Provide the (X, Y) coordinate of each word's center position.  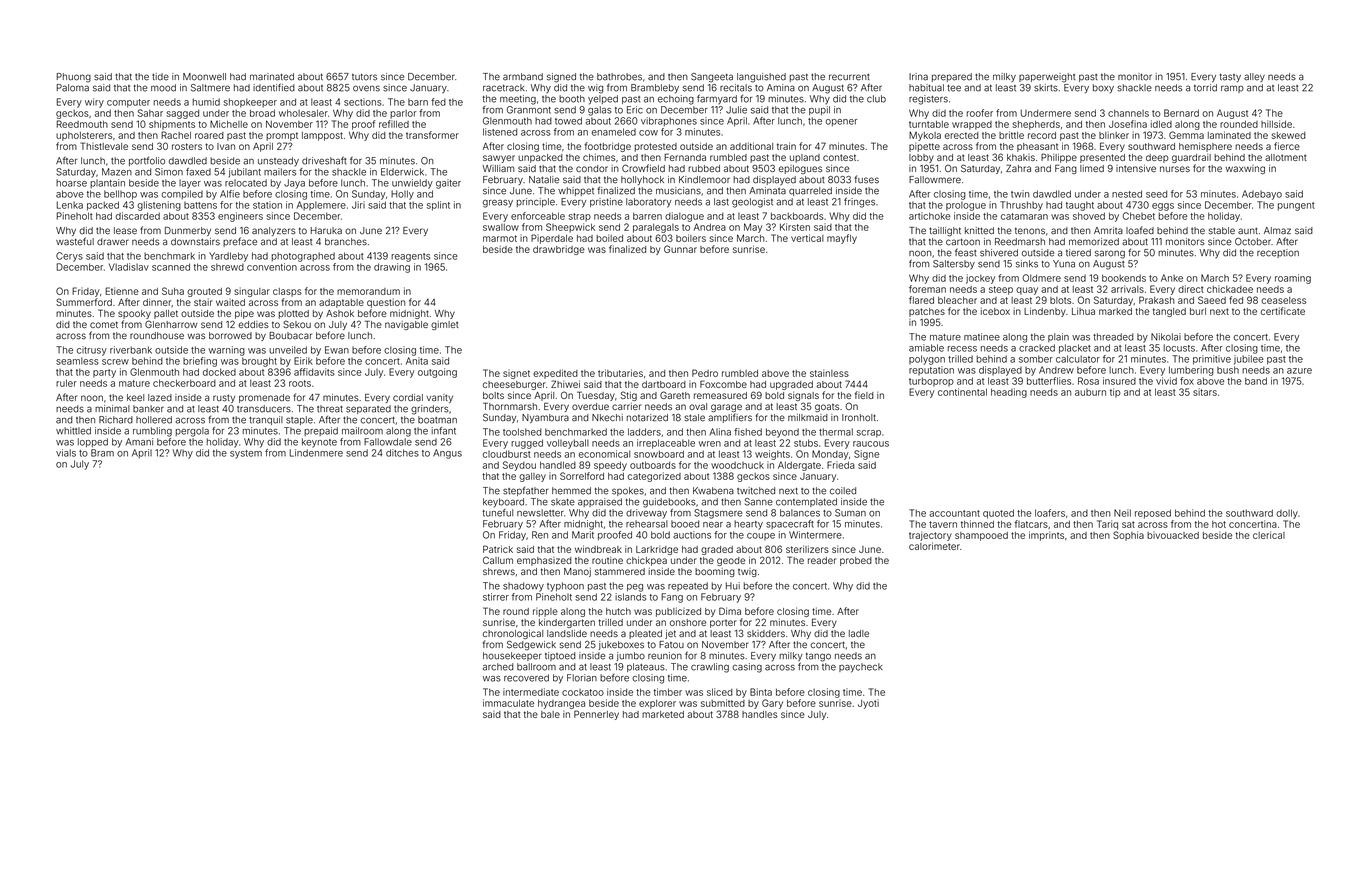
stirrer (496, 597)
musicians (678, 191)
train (786, 146)
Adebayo (1262, 195)
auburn (1090, 392)
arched (498, 667)
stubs (806, 443)
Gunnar (680, 249)
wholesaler (303, 113)
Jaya (294, 184)
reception (1278, 253)
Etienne (122, 291)
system (246, 454)
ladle (859, 633)
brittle (1011, 135)
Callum (498, 560)
